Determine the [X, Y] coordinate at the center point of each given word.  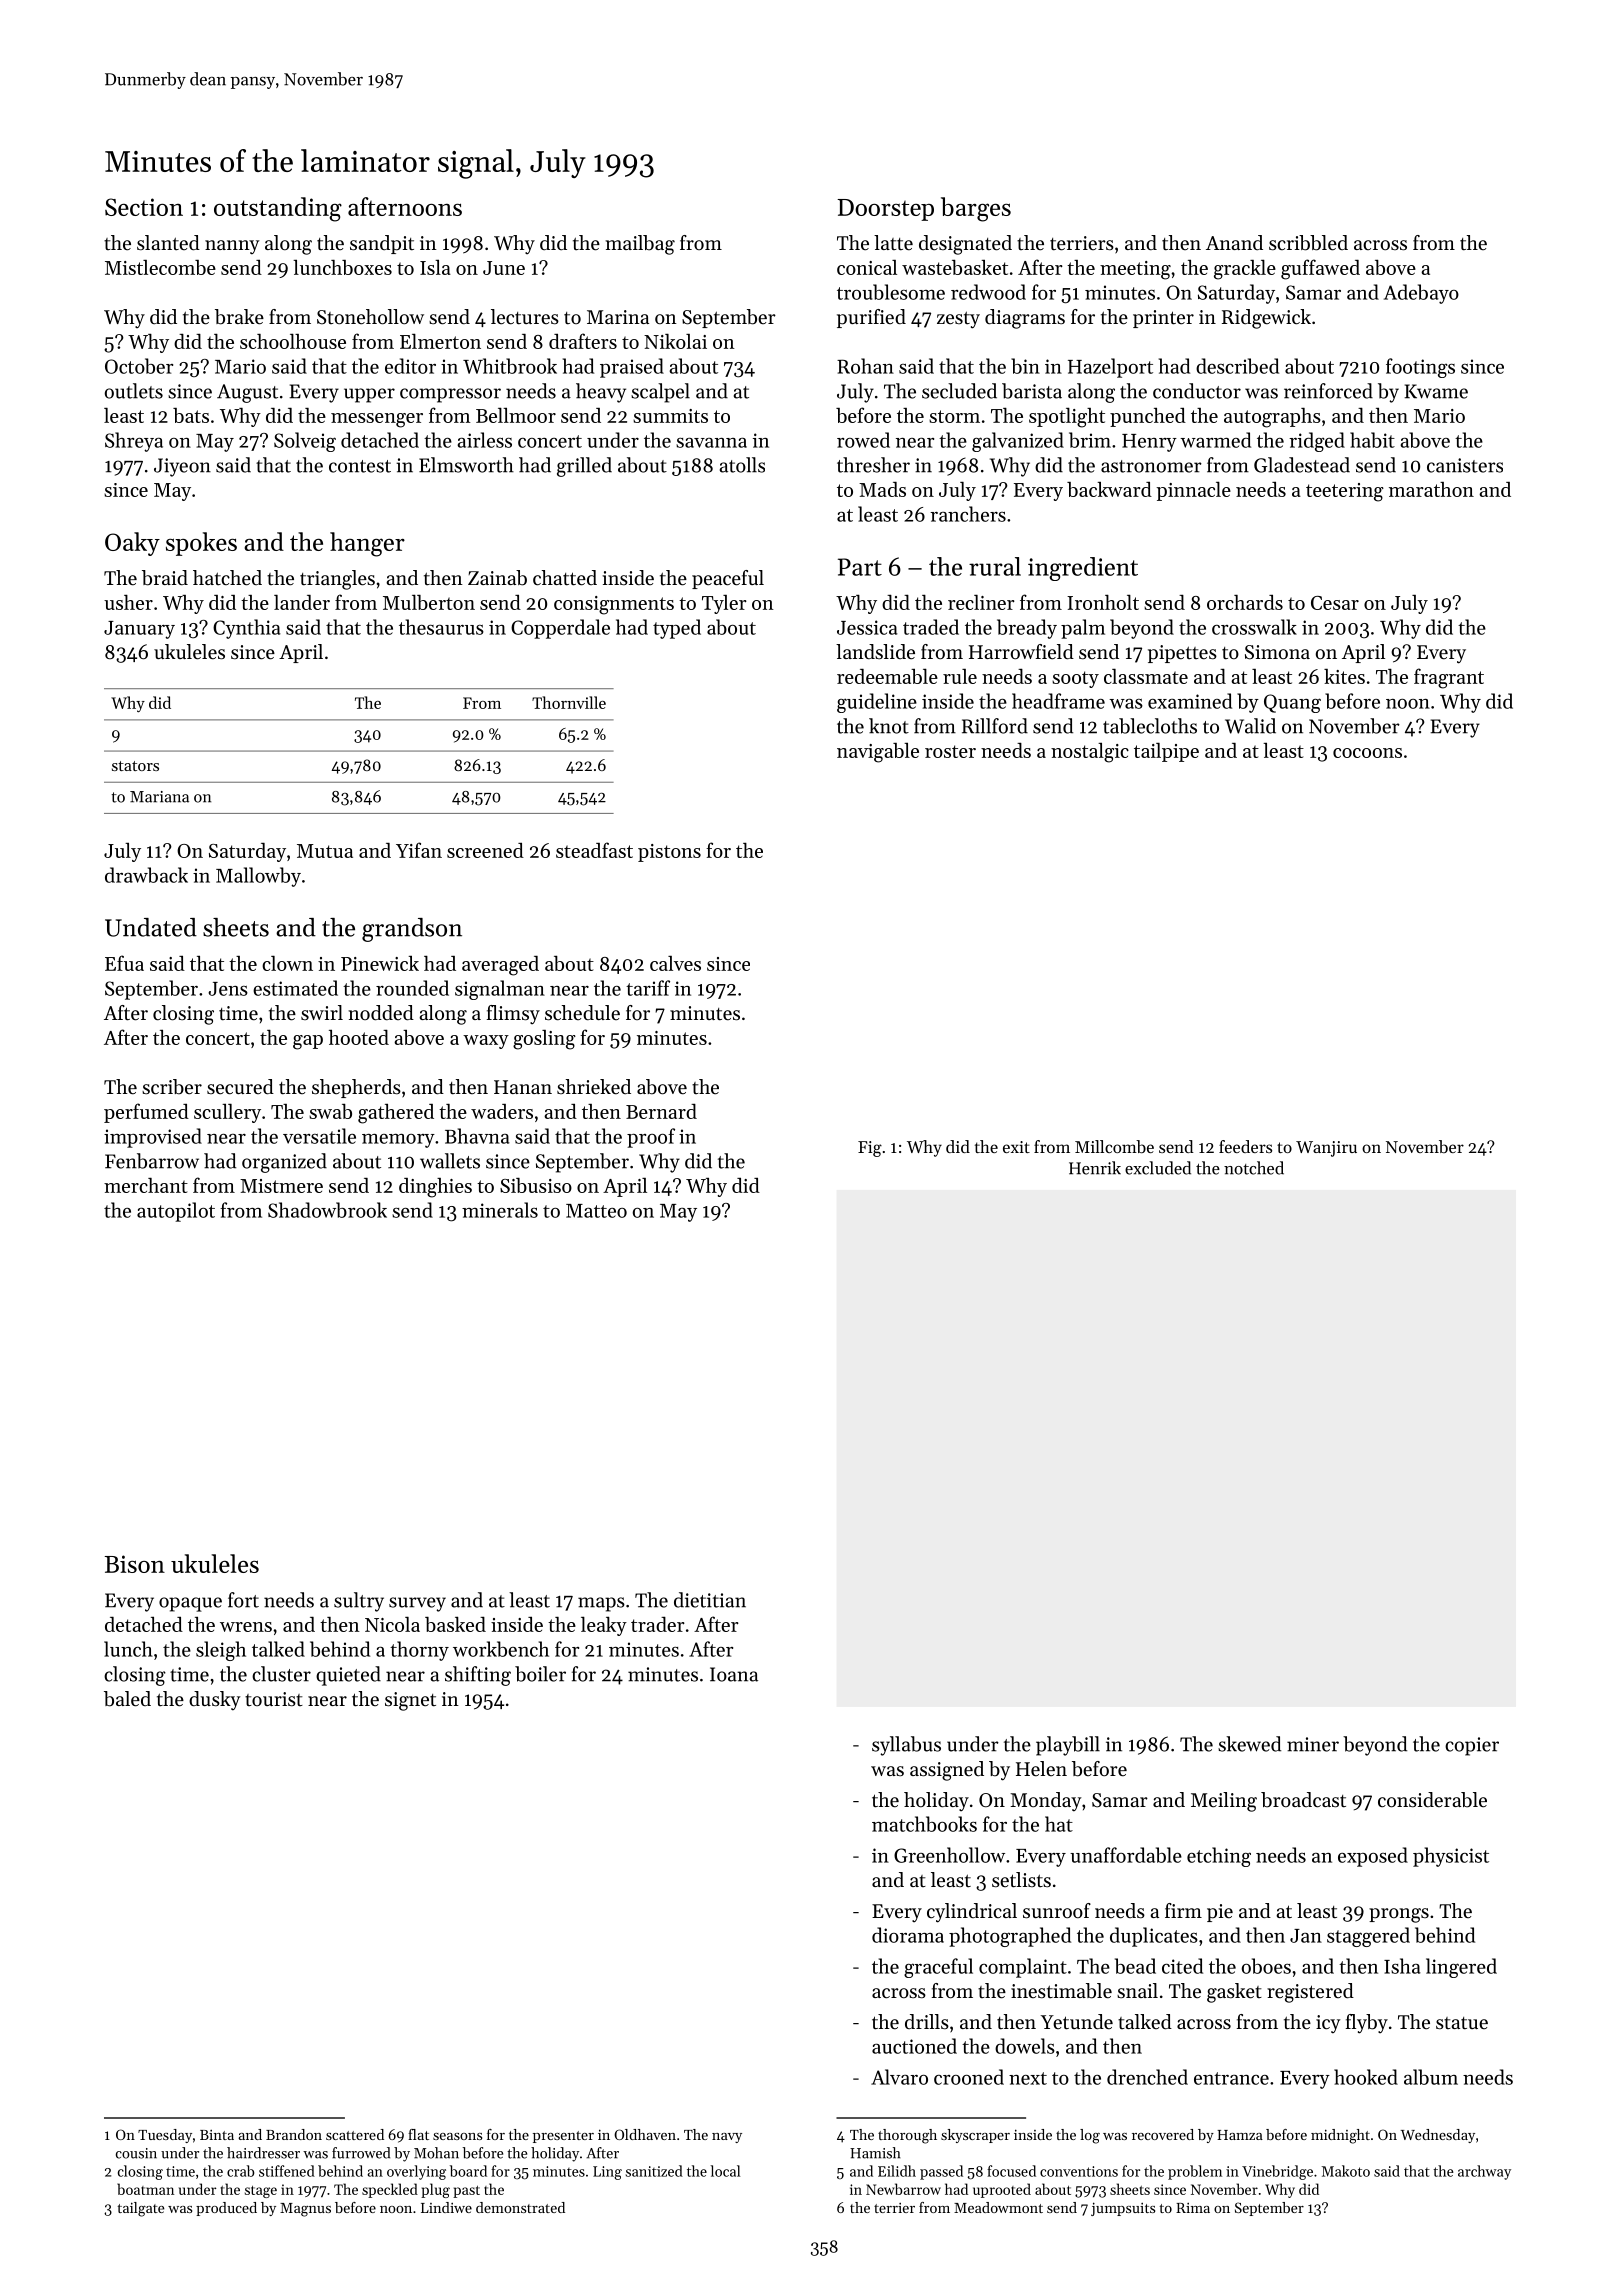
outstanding [278, 209]
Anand [1234, 242]
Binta [217, 2135]
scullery [227, 1113]
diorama [908, 1935]
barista [1032, 391]
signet [410, 1701]
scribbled [1308, 243]
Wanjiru [1326, 1149]
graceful [938, 1968]
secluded [959, 391]
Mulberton [429, 602]
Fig [870, 1149]
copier [1472, 1746]
